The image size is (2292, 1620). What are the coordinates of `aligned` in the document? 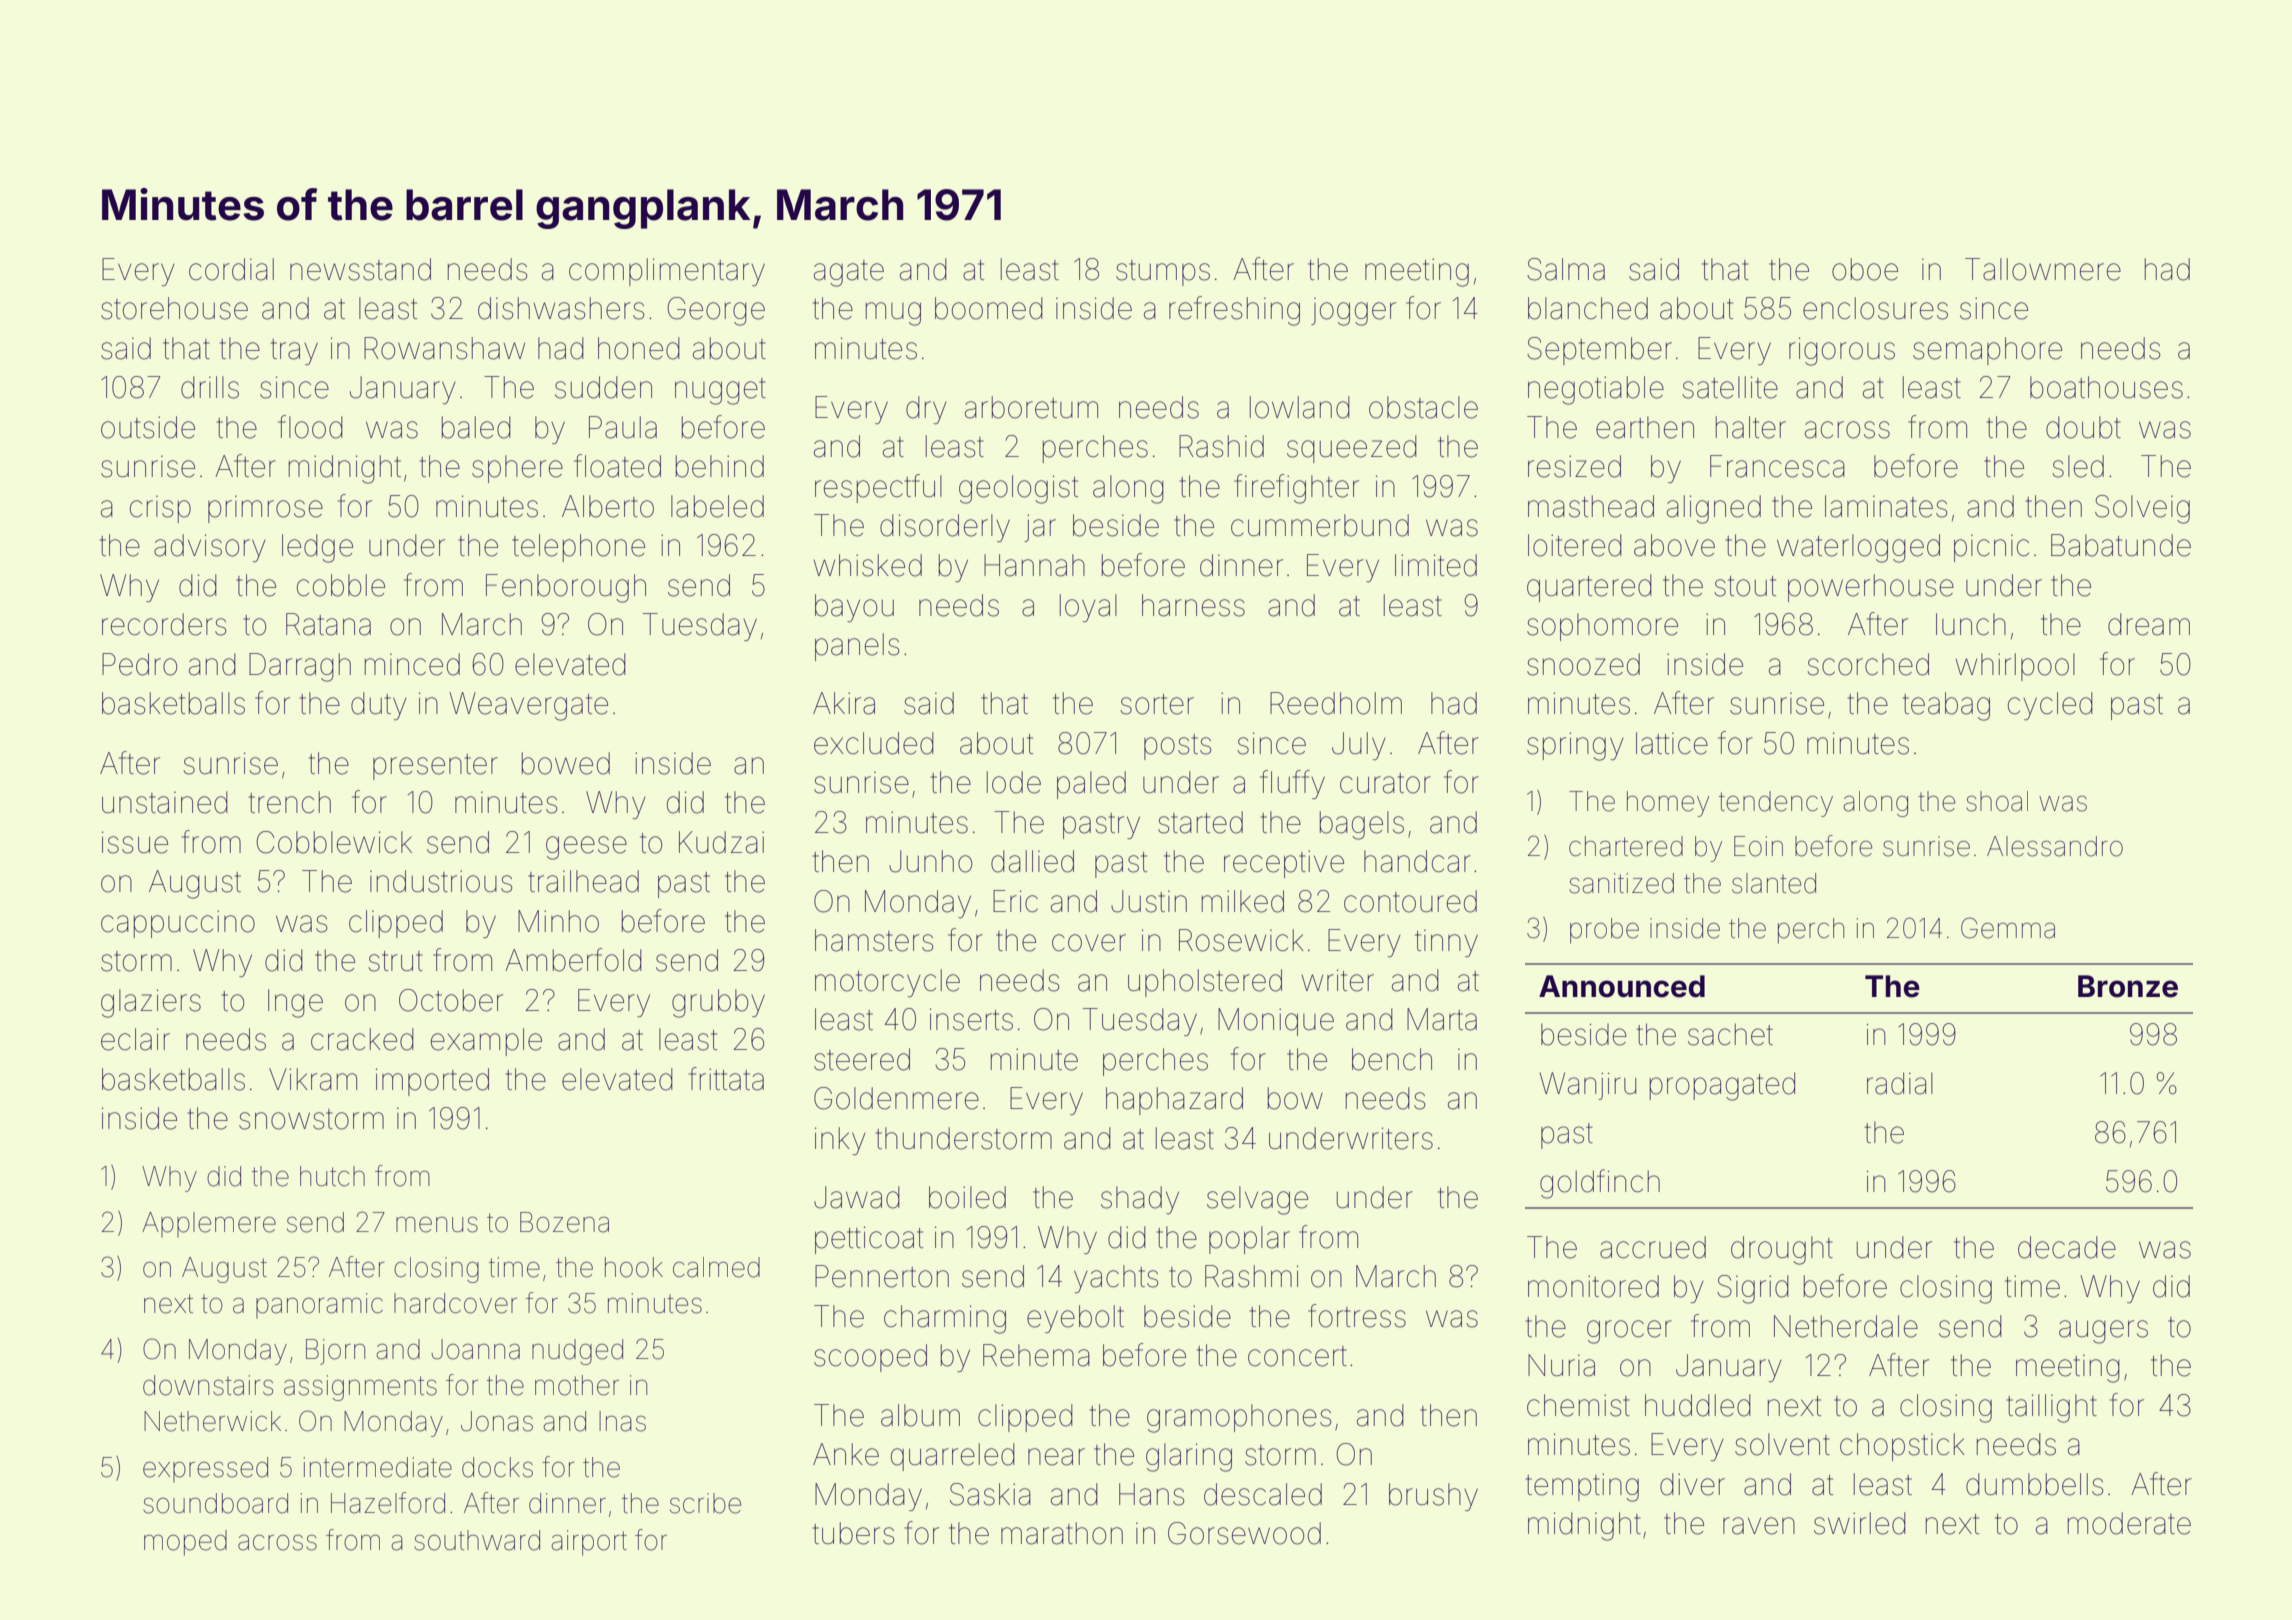 It's located at (1714, 509).
